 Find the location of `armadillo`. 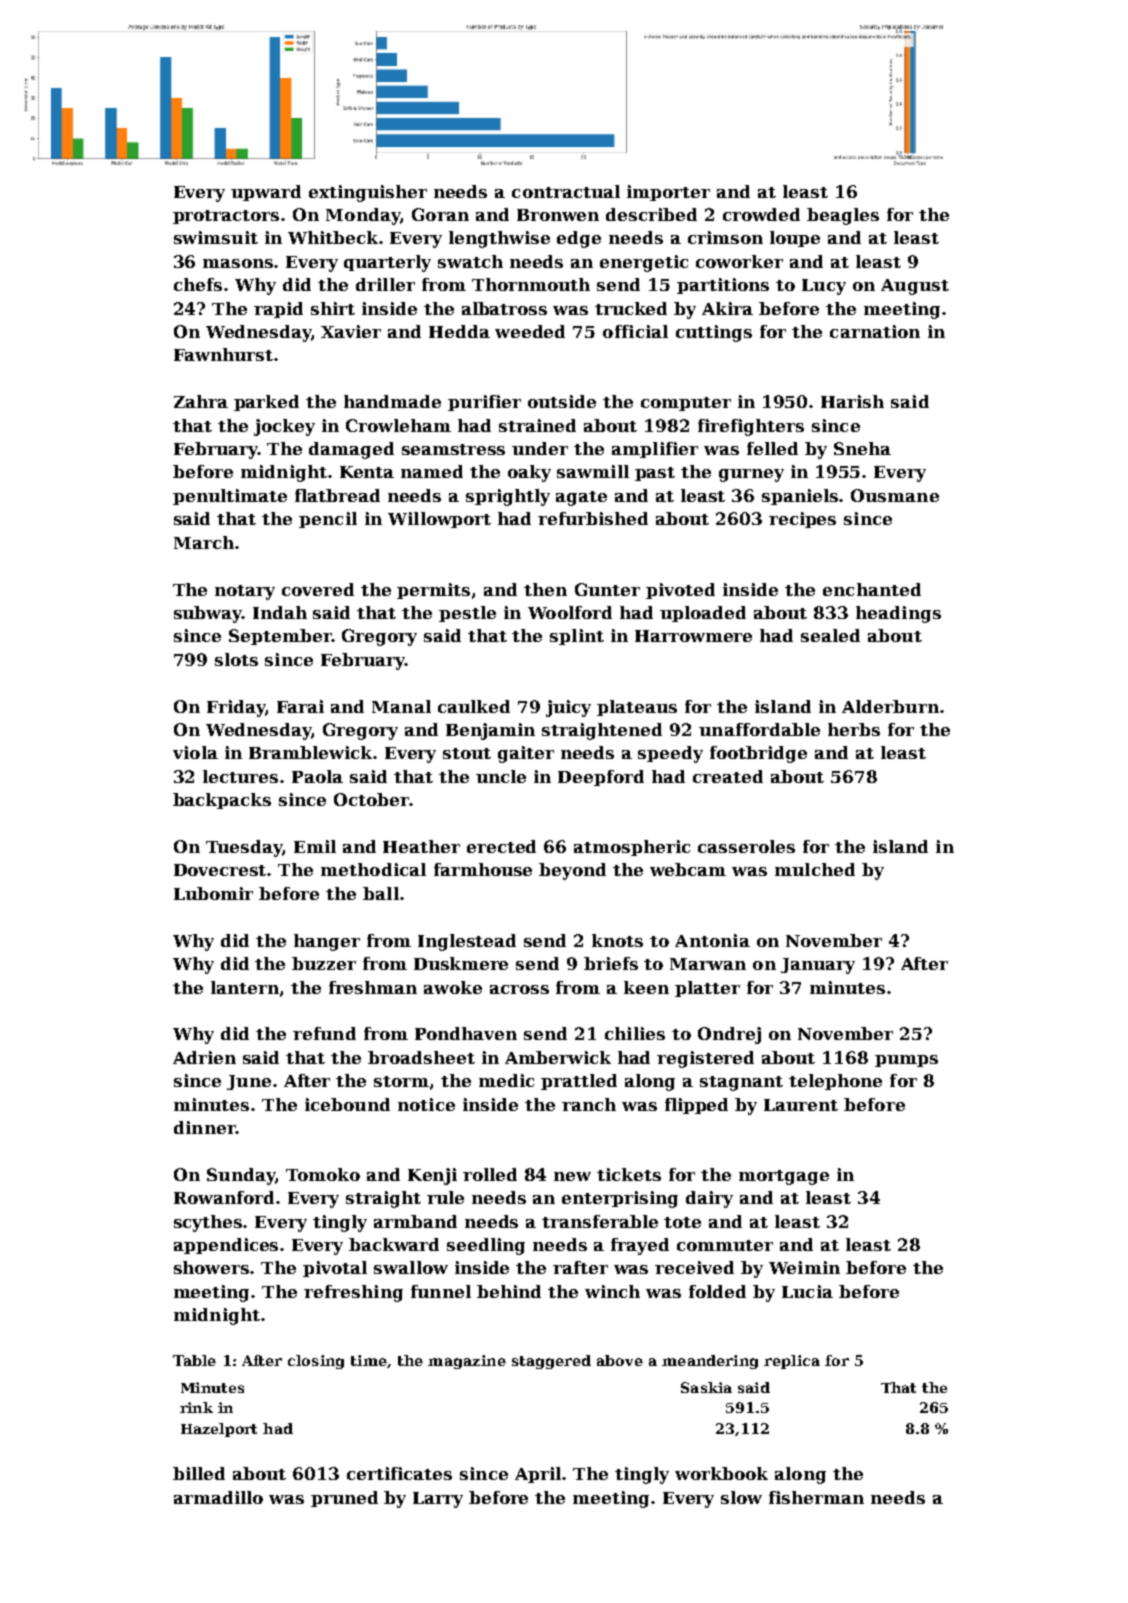

armadillo is located at coordinates (218, 1497).
